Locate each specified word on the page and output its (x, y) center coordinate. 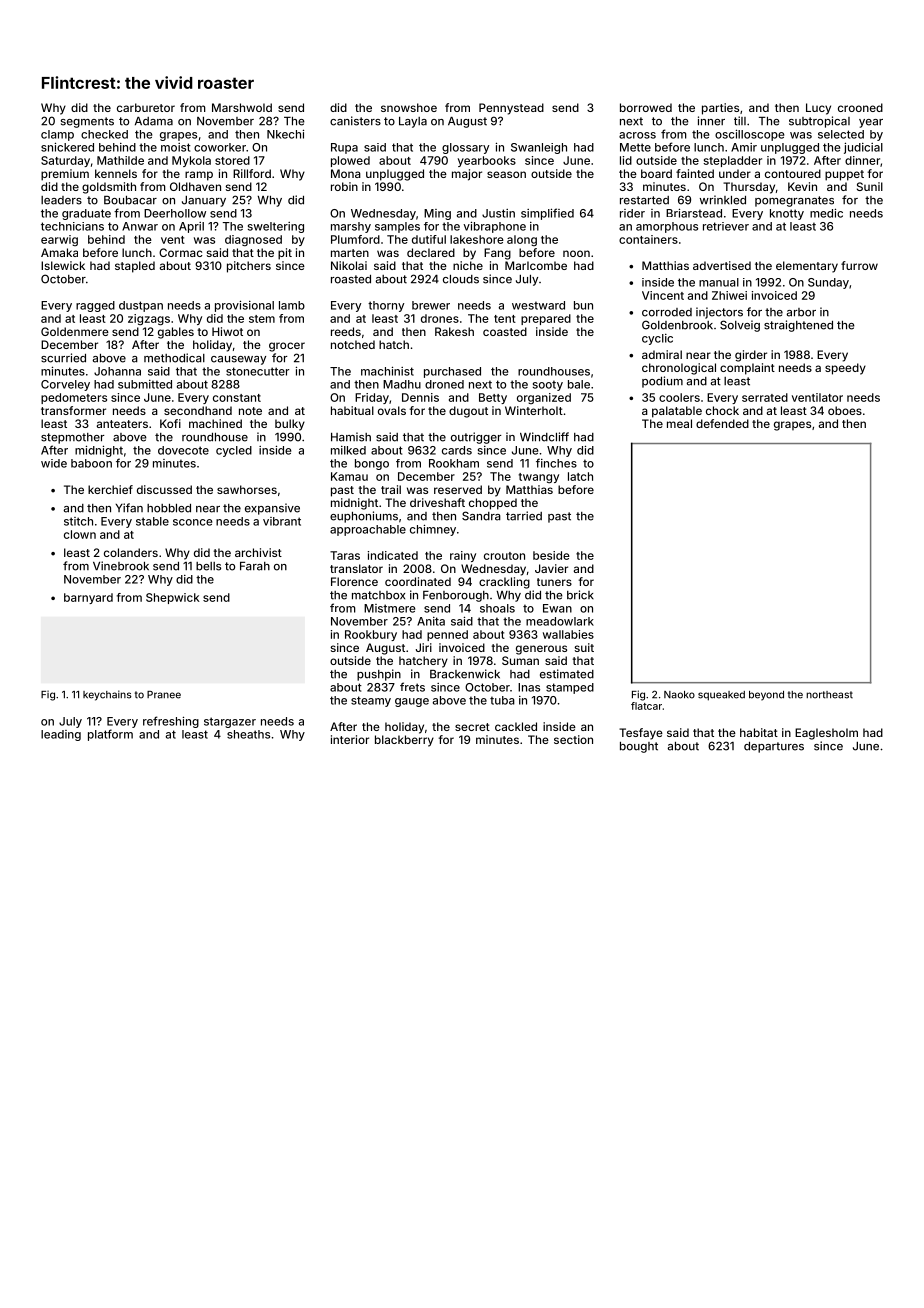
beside (551, 555)
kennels (116, 173)
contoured (793, 173)
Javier (551, 568)
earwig (59, 240)
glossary (465, 148)
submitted (145, 384)
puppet (844, 175)
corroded (667, 312)
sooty (548, 385)
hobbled (169, 508)
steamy (371, 701)
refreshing (171, 722)
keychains (107, 695)
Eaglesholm (826, 734)
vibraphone (494, 227)
